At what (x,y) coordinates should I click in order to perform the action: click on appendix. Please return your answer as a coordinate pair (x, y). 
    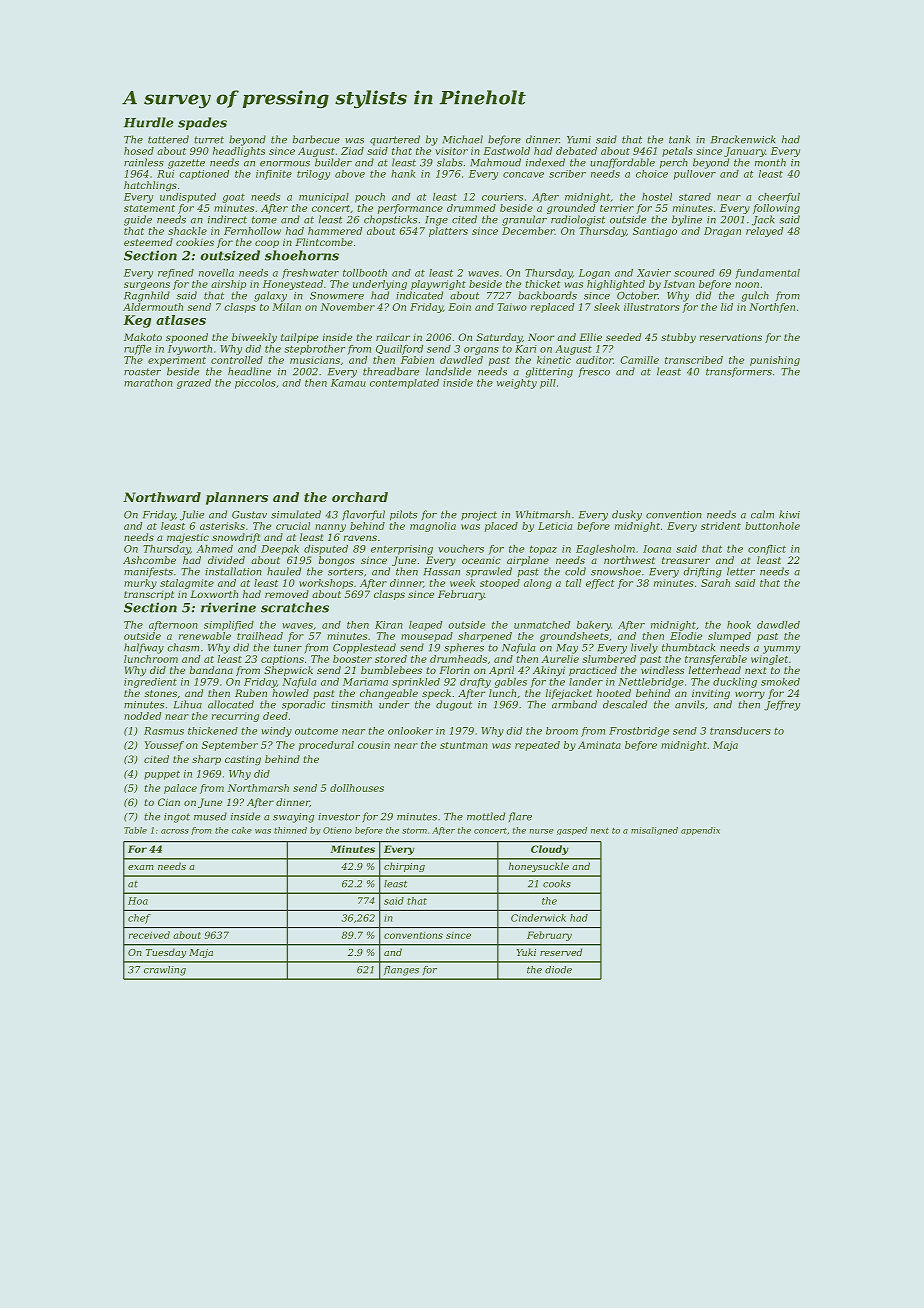
    Looking at the image, I should click on (700, 831).
